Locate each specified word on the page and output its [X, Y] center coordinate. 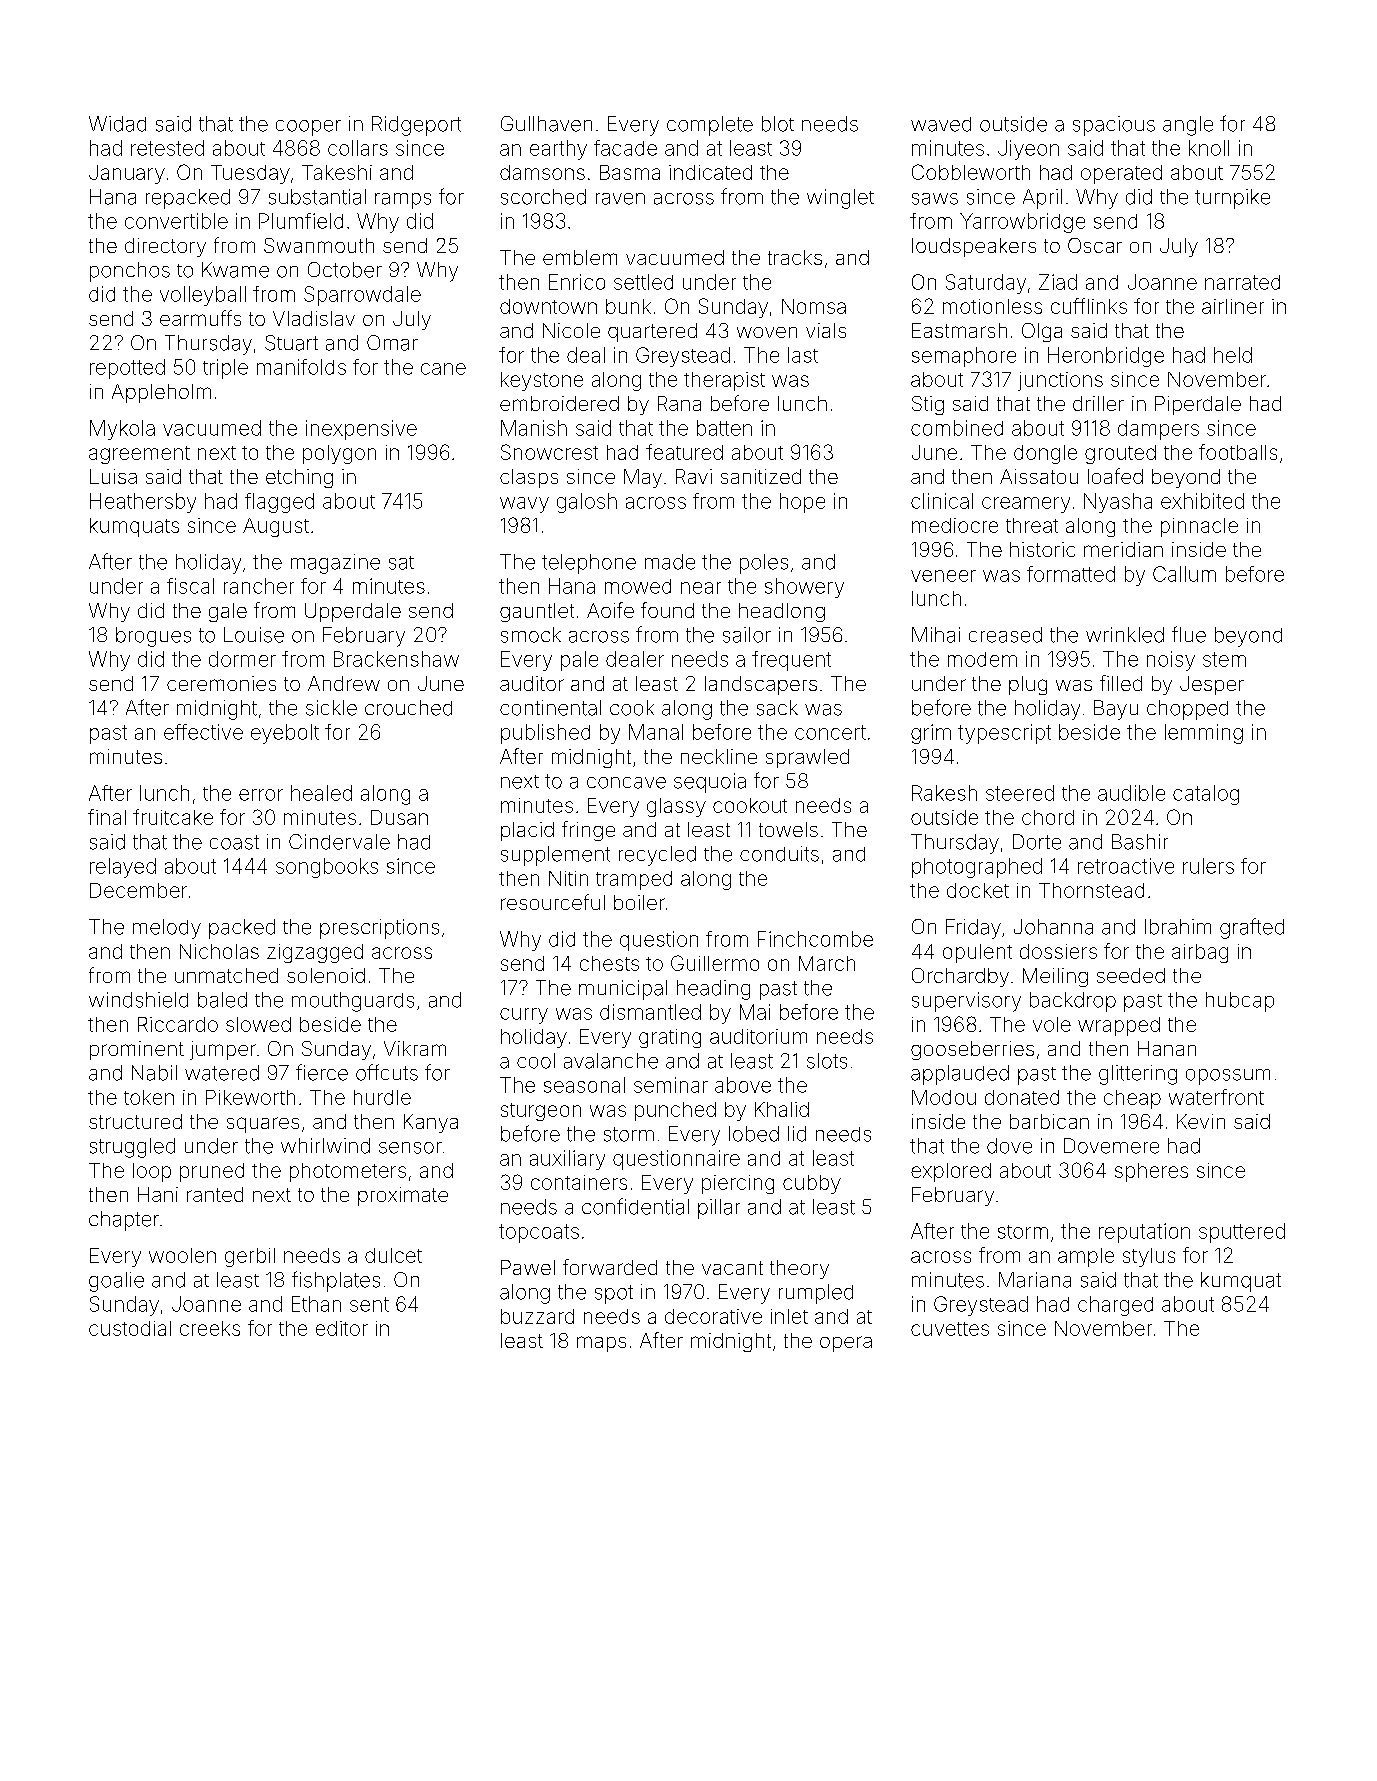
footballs [1238, 452]
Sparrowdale [362, 296]
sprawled [807, 758]
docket [978, 890]
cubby [812, 1184]
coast [234, 842]
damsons [542, 172]
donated [1022, 1097]
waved [941, 124]
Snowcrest [549, 452]
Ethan [316, 1304]
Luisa [113, 476]
